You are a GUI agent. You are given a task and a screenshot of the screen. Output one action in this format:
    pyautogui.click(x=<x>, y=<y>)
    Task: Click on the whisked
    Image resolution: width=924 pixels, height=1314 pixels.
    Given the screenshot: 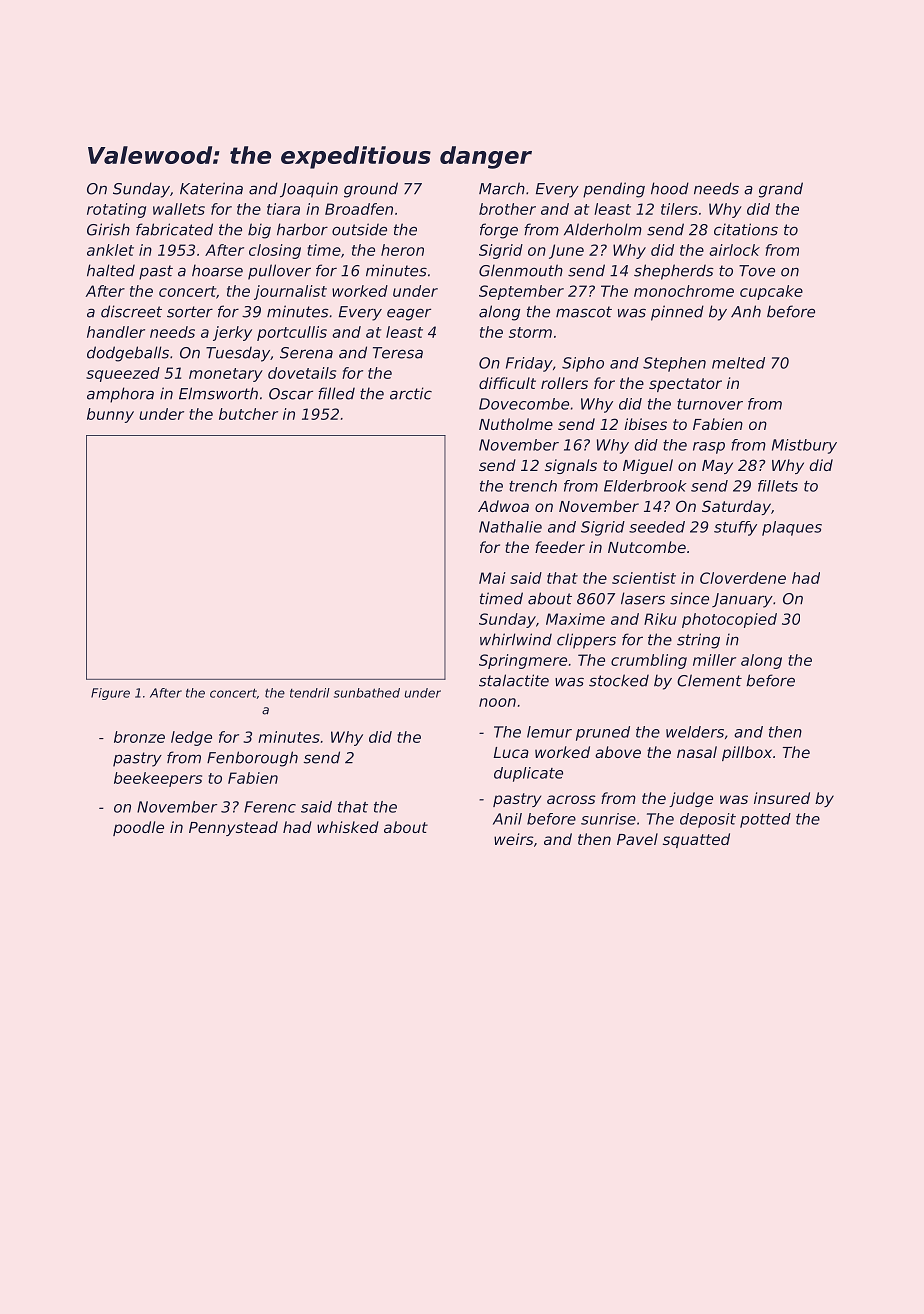 What is the action you would take?
    pyautogui.click(x=348, y=827)
